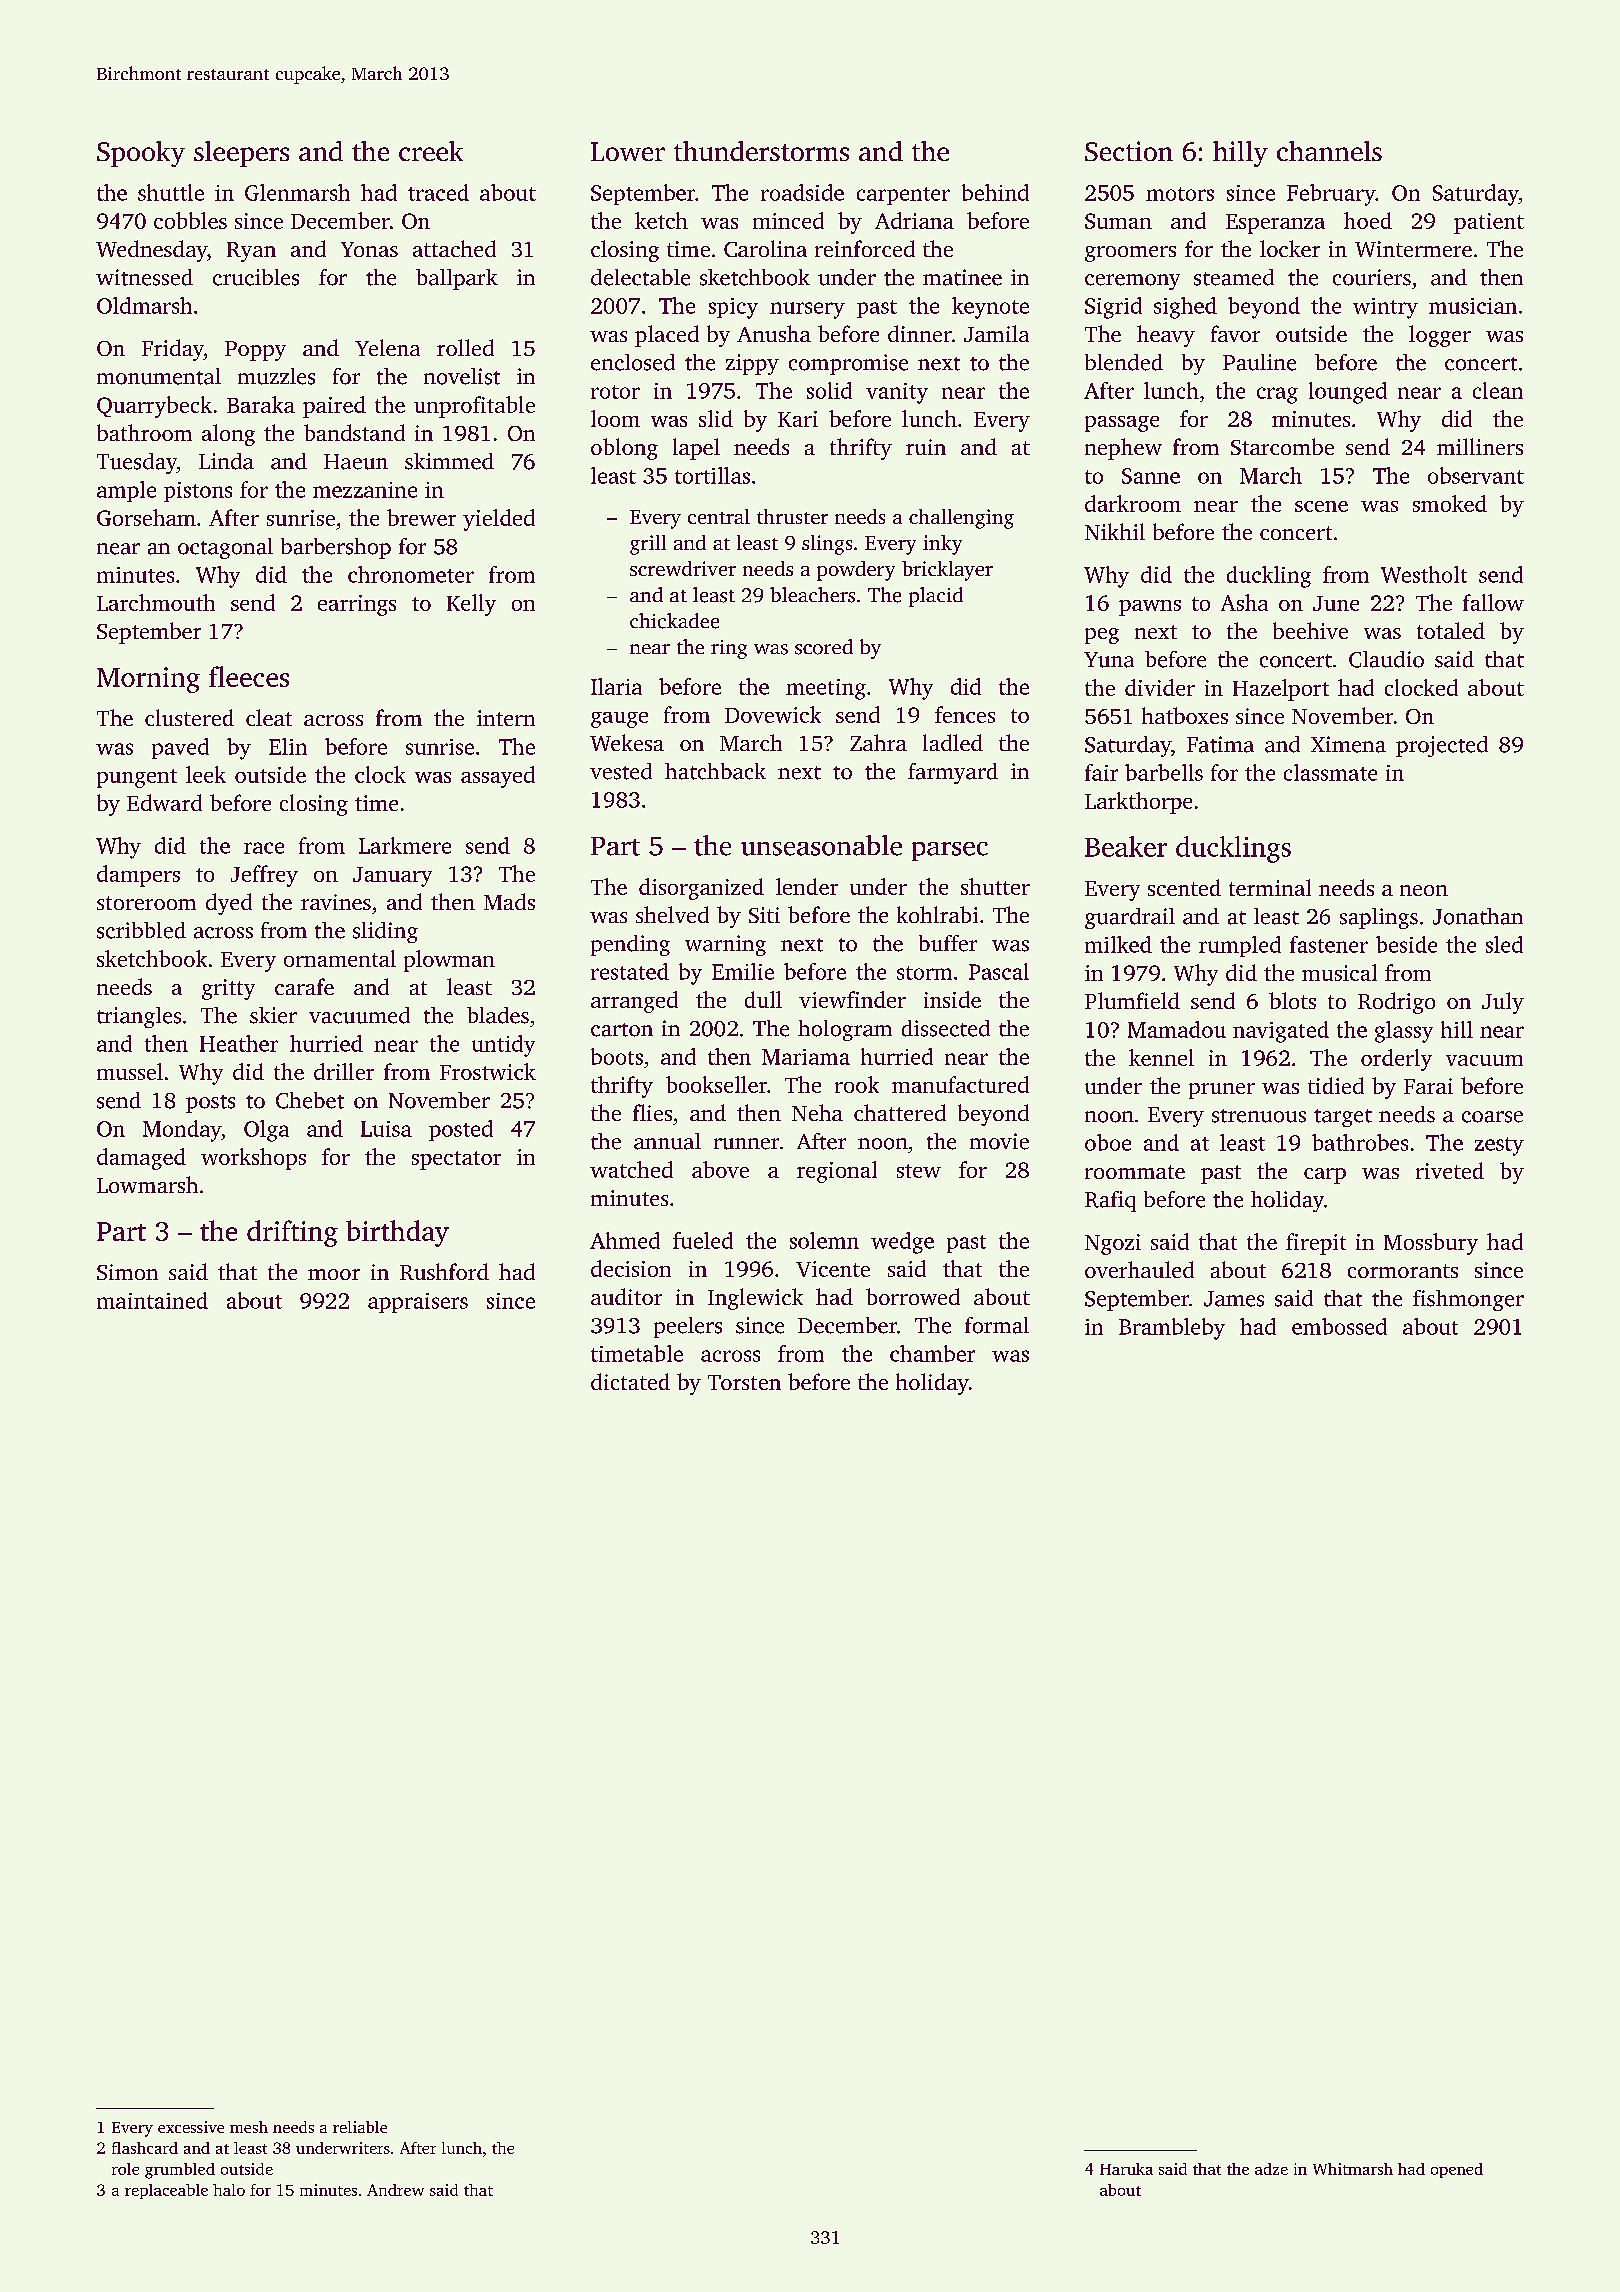 The width and height of the image is (1620, 2292). Describe the element at coordinates (1329, 151) in the image. I see `channels` at that location.
